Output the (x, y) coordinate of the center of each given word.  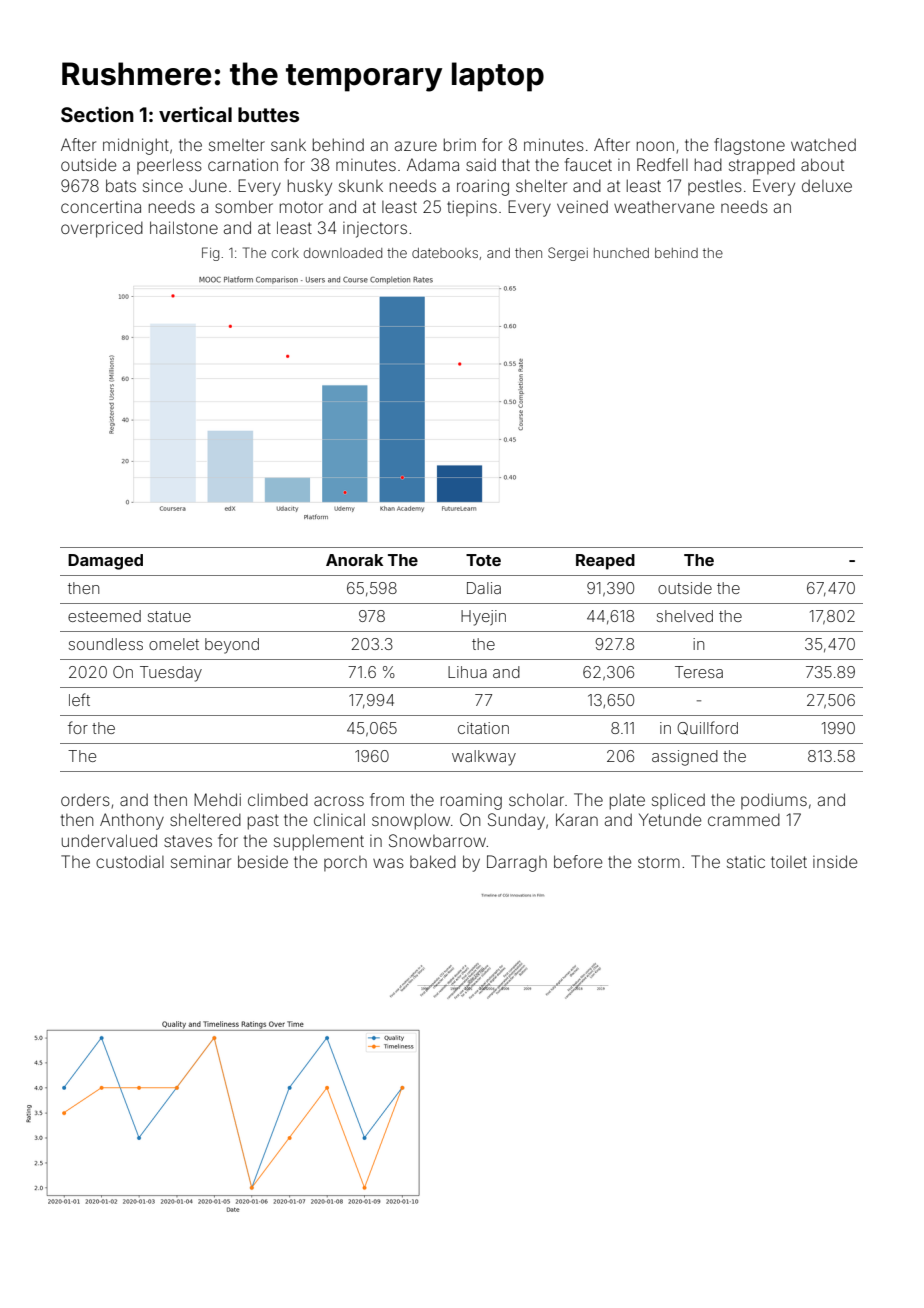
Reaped (605, 562)
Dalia (484, 588)
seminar (201, 862)
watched (823, 144)
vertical (195, 114)
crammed (744, 820)
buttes (268, 114)
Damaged (105, 562)
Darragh (517, 863)
